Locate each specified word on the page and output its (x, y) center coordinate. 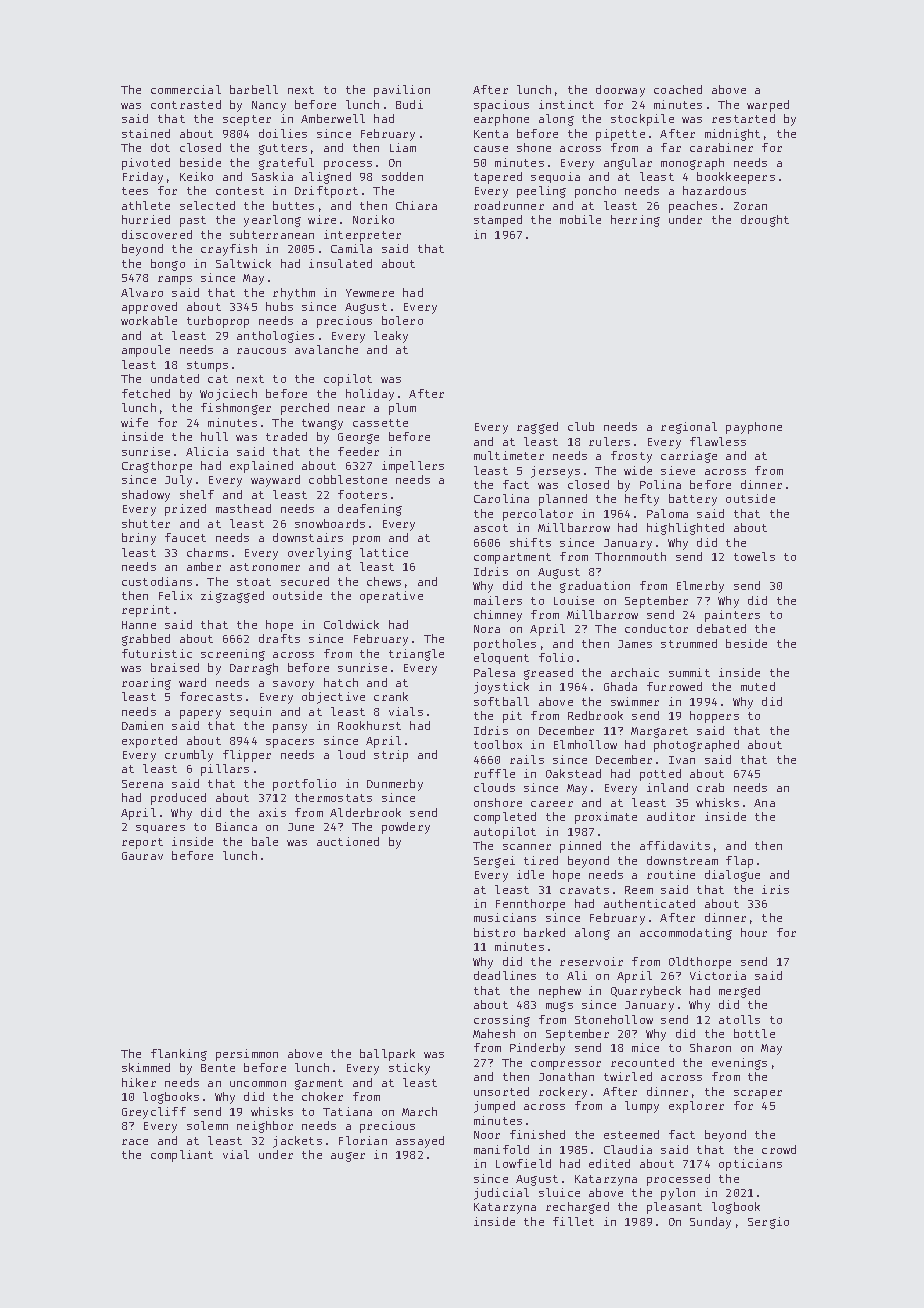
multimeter (509, 455)
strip (391, 756)
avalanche (326, 349)
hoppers (714, 717)
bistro (494, 932)
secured (305, 581)
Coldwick (351, 624)
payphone (754, 428)
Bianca (236, 826)
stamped (498, 221)
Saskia (272, 176)
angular (628, 164)
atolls (739, 1019)
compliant (182, 1156)
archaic (635, 672)
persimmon (247, 1055)
